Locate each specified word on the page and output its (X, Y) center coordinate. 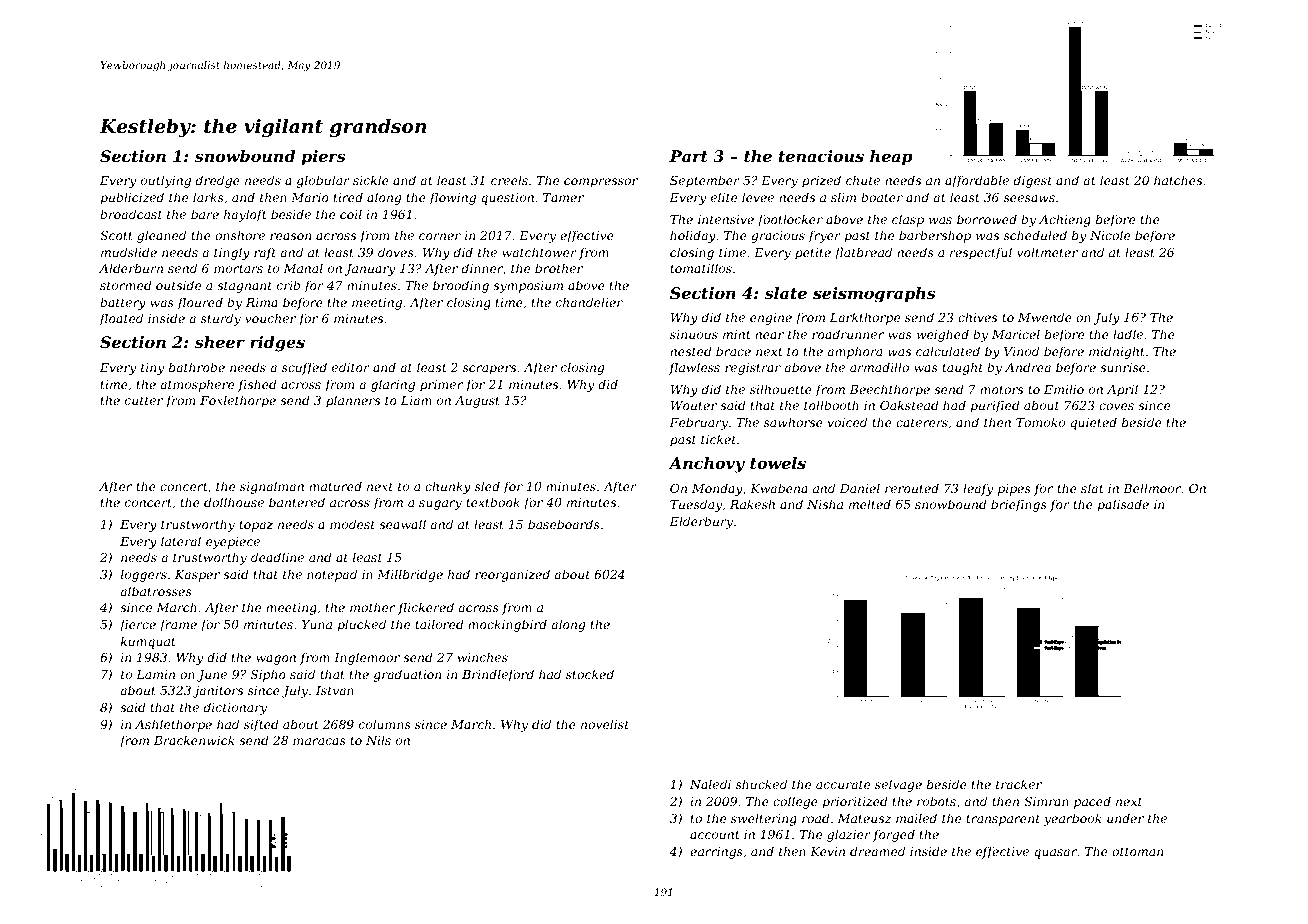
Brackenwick (194, 740)
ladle (1128, 334)
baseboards (564, 524)
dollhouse (234, 502)
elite (724, 197)
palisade (1123, 505)
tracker (1019, 784)
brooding (461, 286)
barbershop (935, 236)
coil (351, 214)
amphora (854, 352)
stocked (590, 674)
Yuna (317, 624)
